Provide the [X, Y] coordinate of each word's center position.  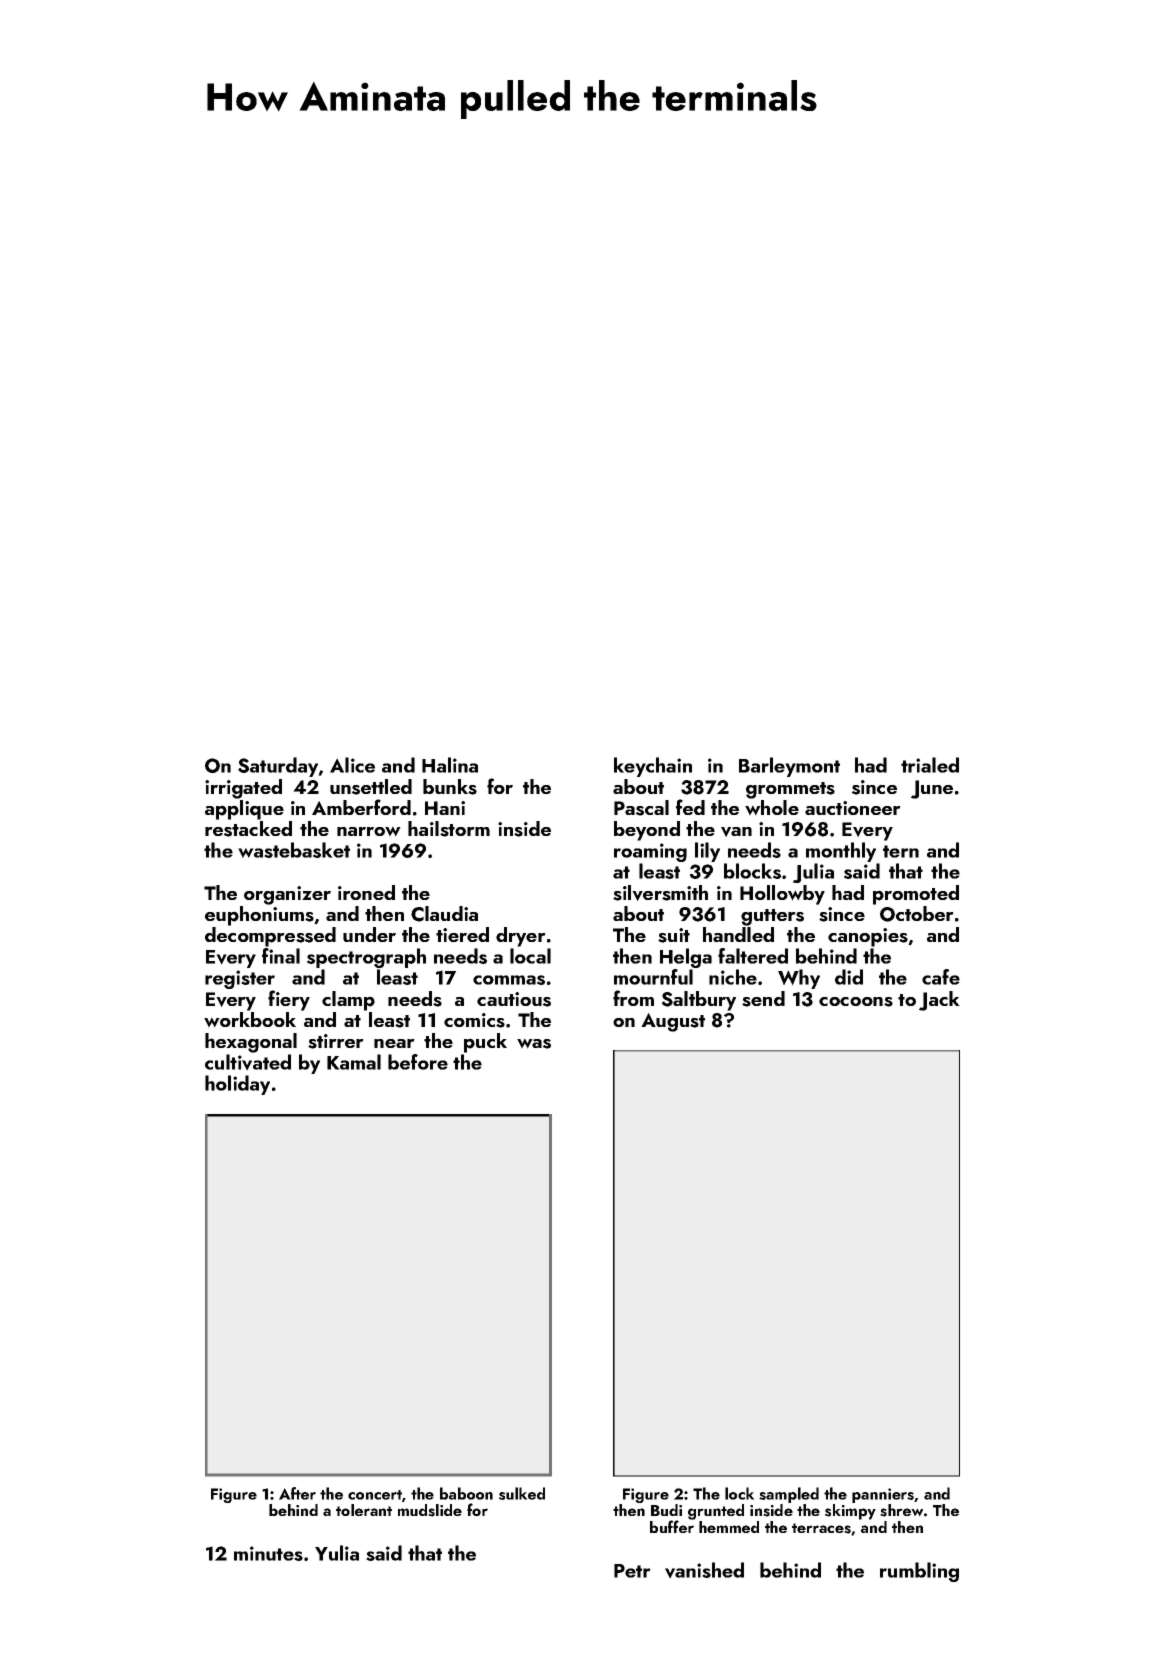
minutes [268, 1553]
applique [244, 810]
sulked [522, 1493]
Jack [939, 1001]
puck [485, 1043]
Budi [666, 1510]
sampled [789, 1495]
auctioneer [853, 808]
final [281, 956]
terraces [821, 1528]
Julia [813, 873]
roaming [650, 852]
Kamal [354, 1062]
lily [707, 852]
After [297, 1493]
